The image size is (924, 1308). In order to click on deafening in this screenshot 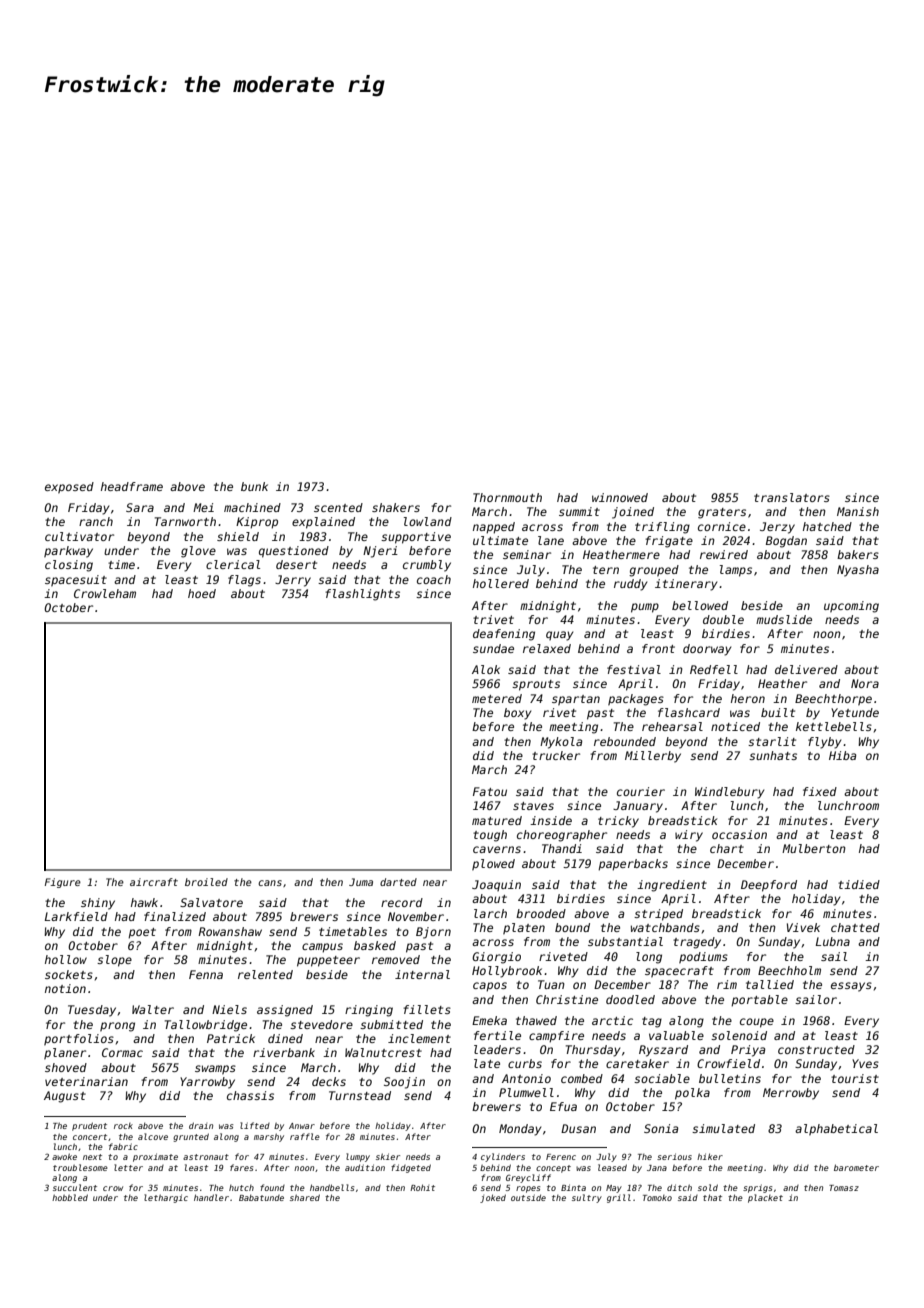, I will do `click(504, 635)`.
